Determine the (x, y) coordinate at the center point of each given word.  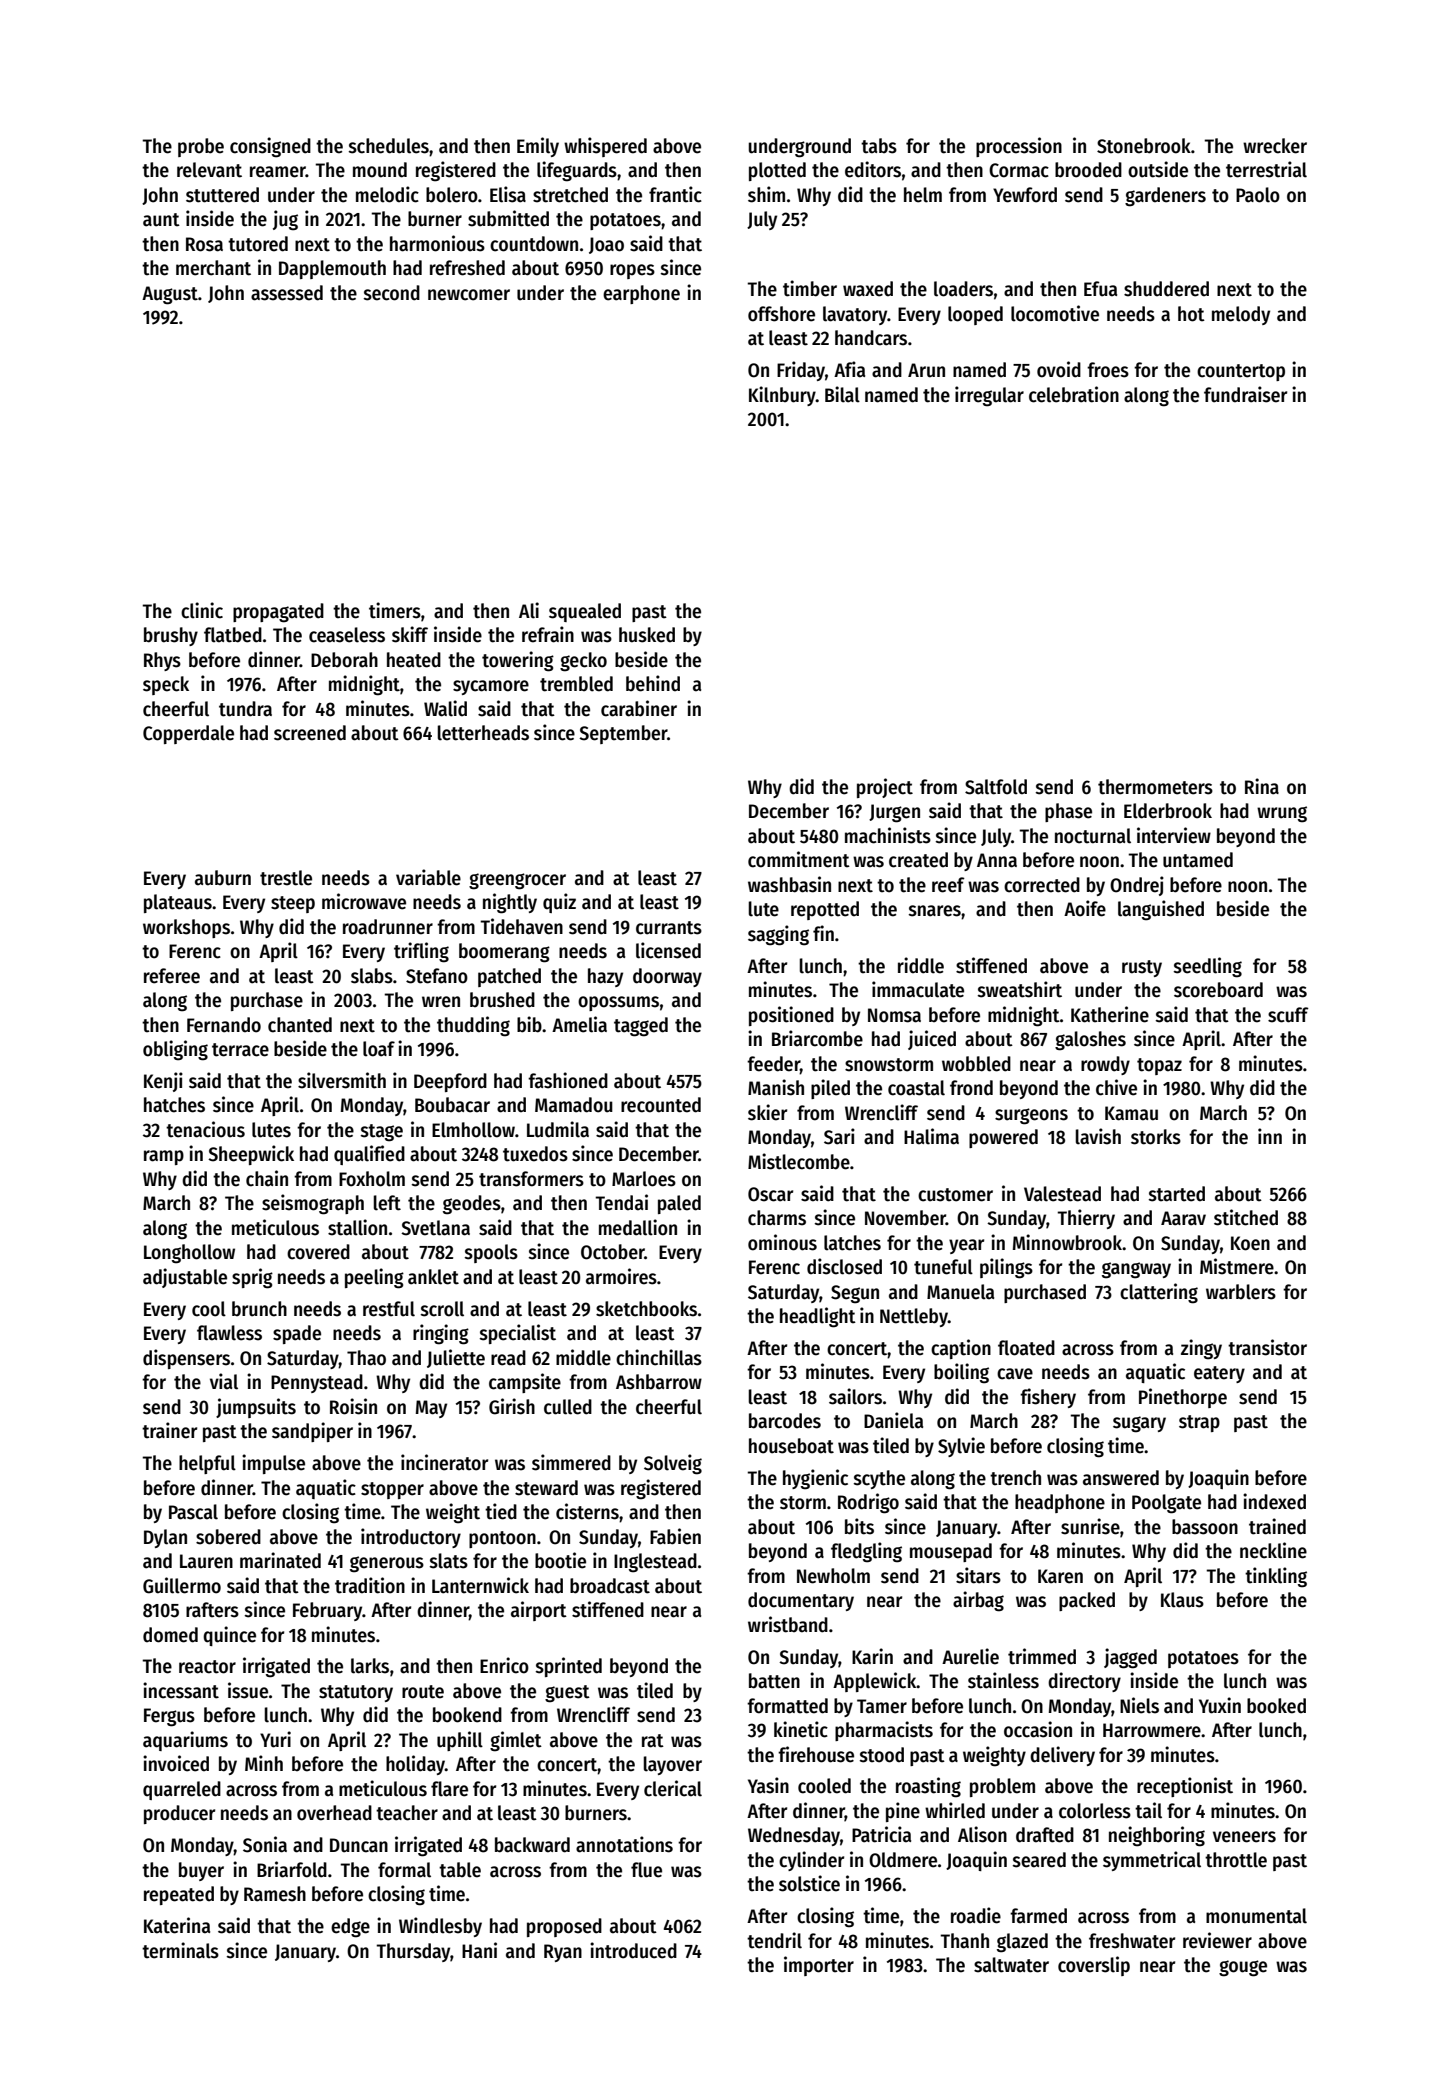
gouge (1243, 1968)
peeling (374, 1278)
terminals (180, 1950)
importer (819, 1966)
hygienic (815, 1479)
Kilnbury (782, 396)
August (170, 295)
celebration (1074, 394)
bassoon (1205, 1527)
